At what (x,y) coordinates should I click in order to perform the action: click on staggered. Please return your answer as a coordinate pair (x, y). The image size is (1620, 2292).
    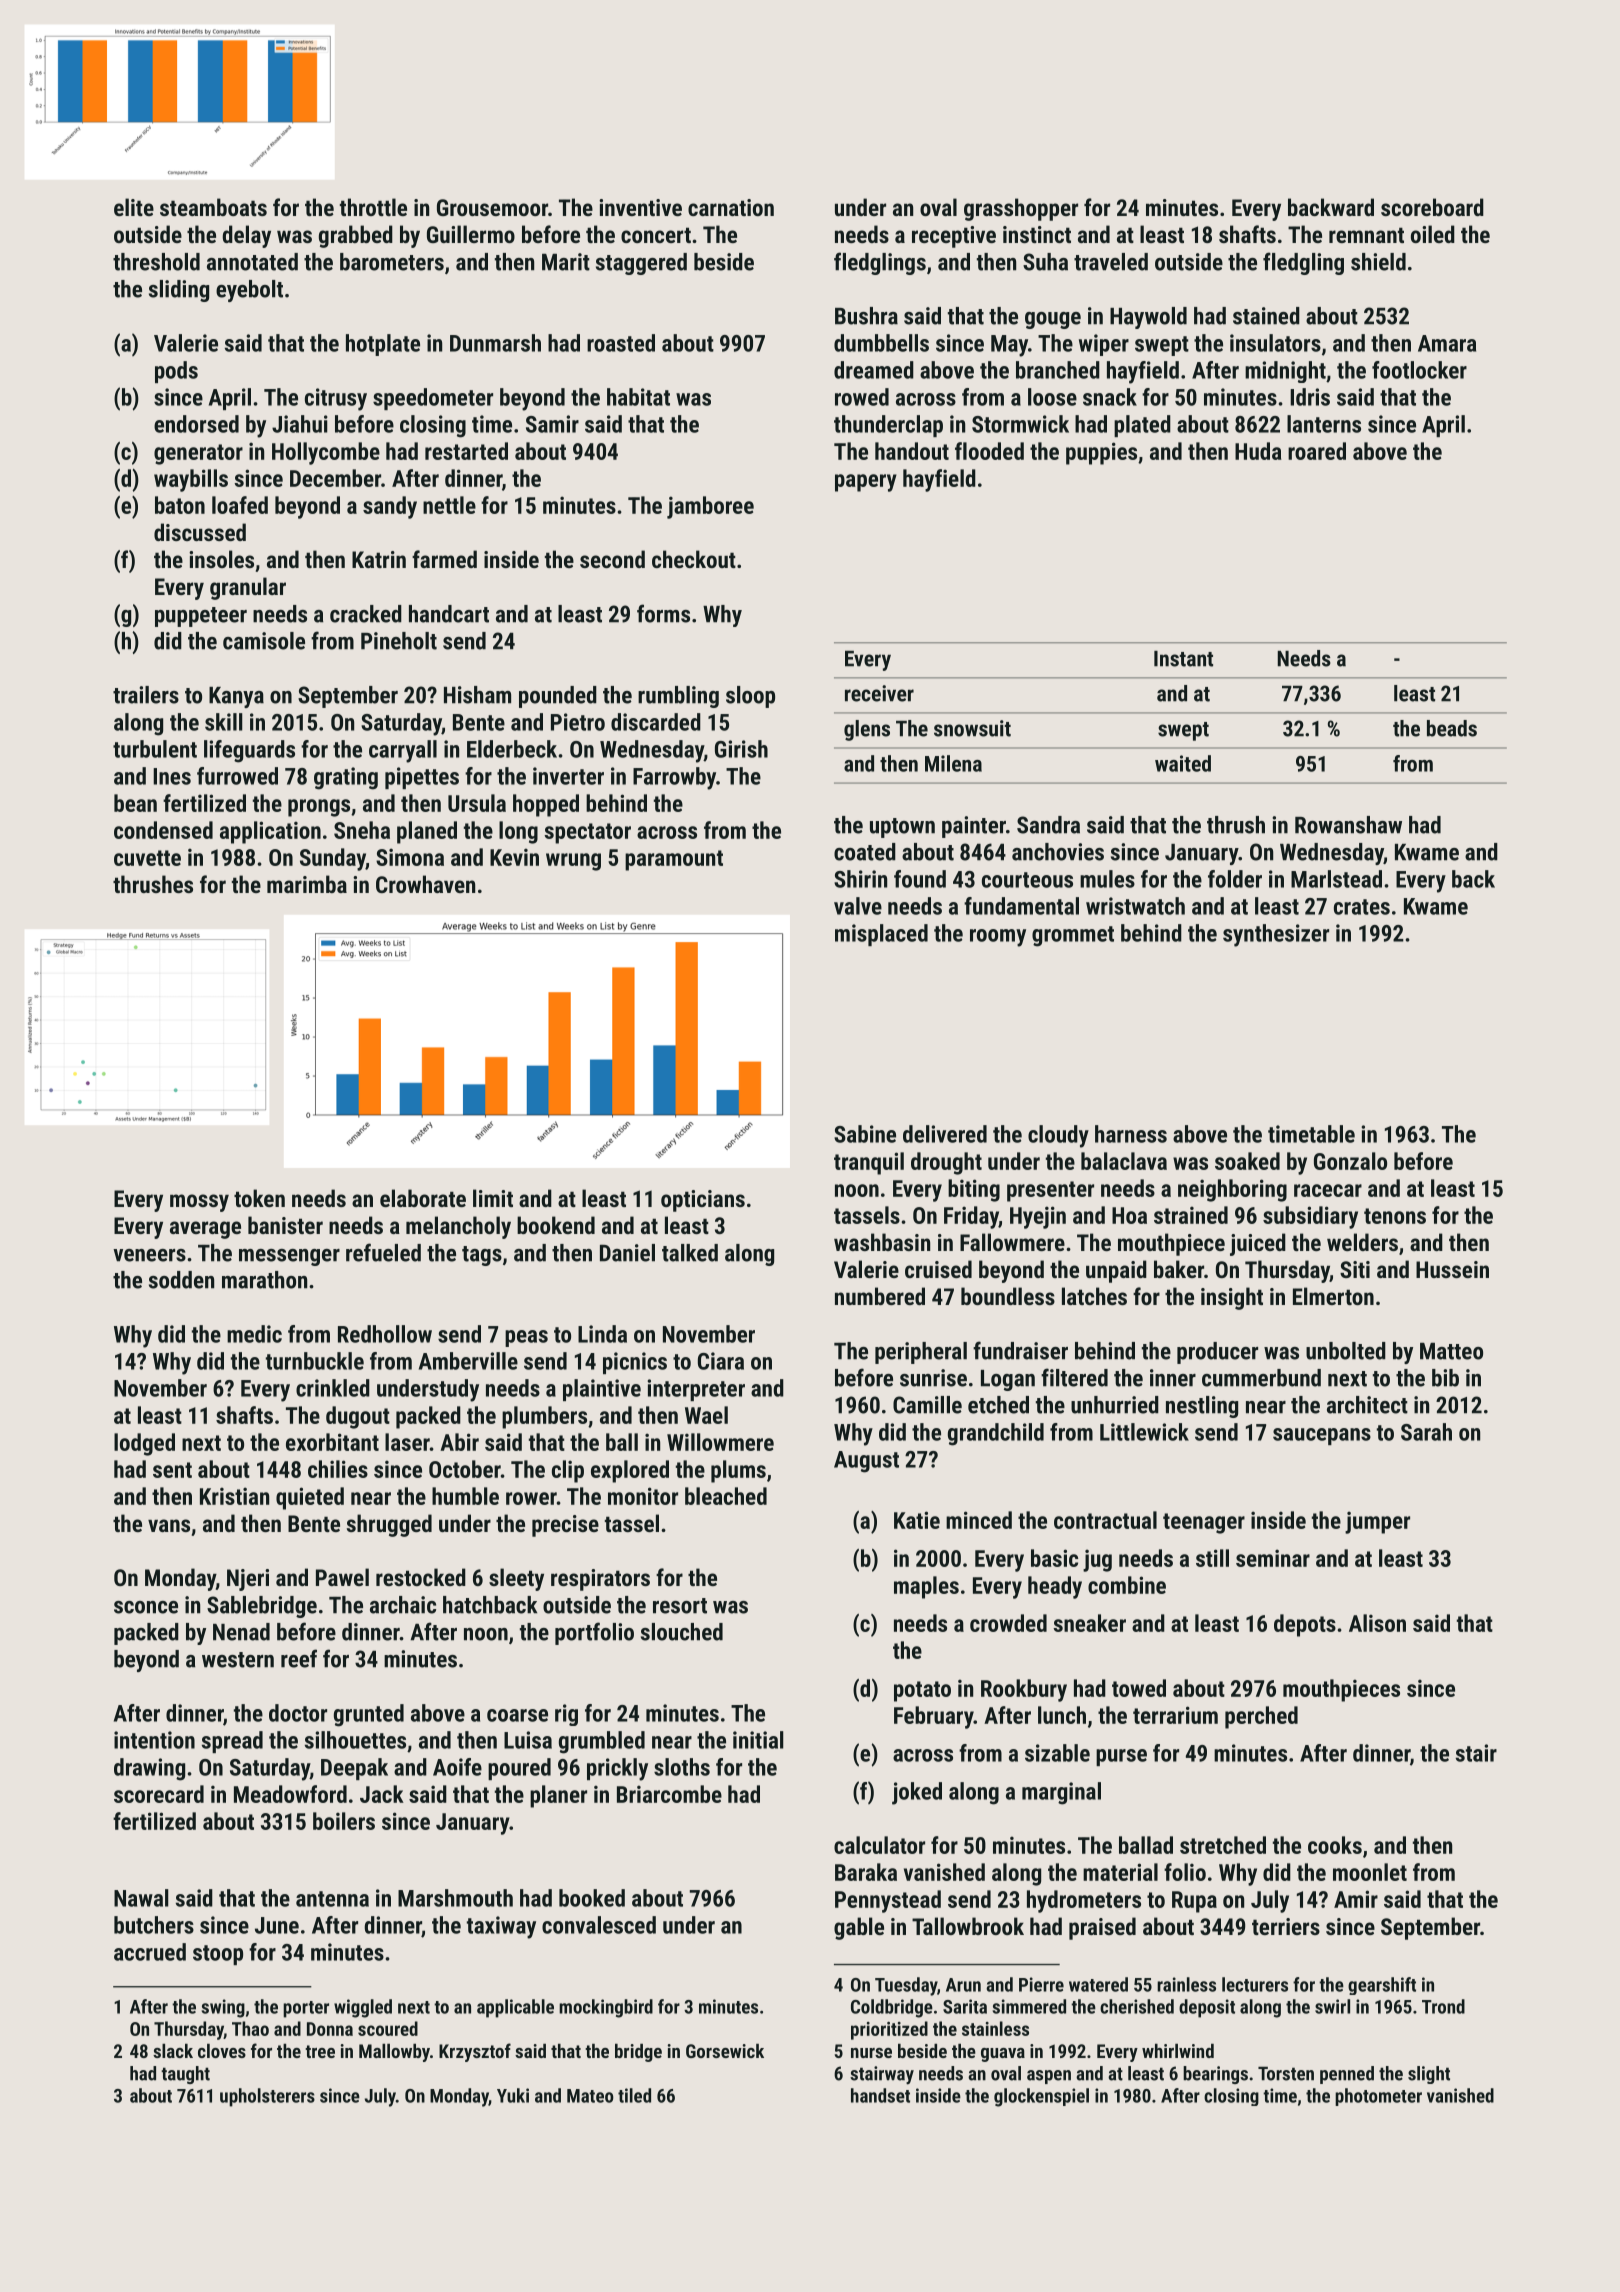
    Looking at the image, I should click on (641, 264).
